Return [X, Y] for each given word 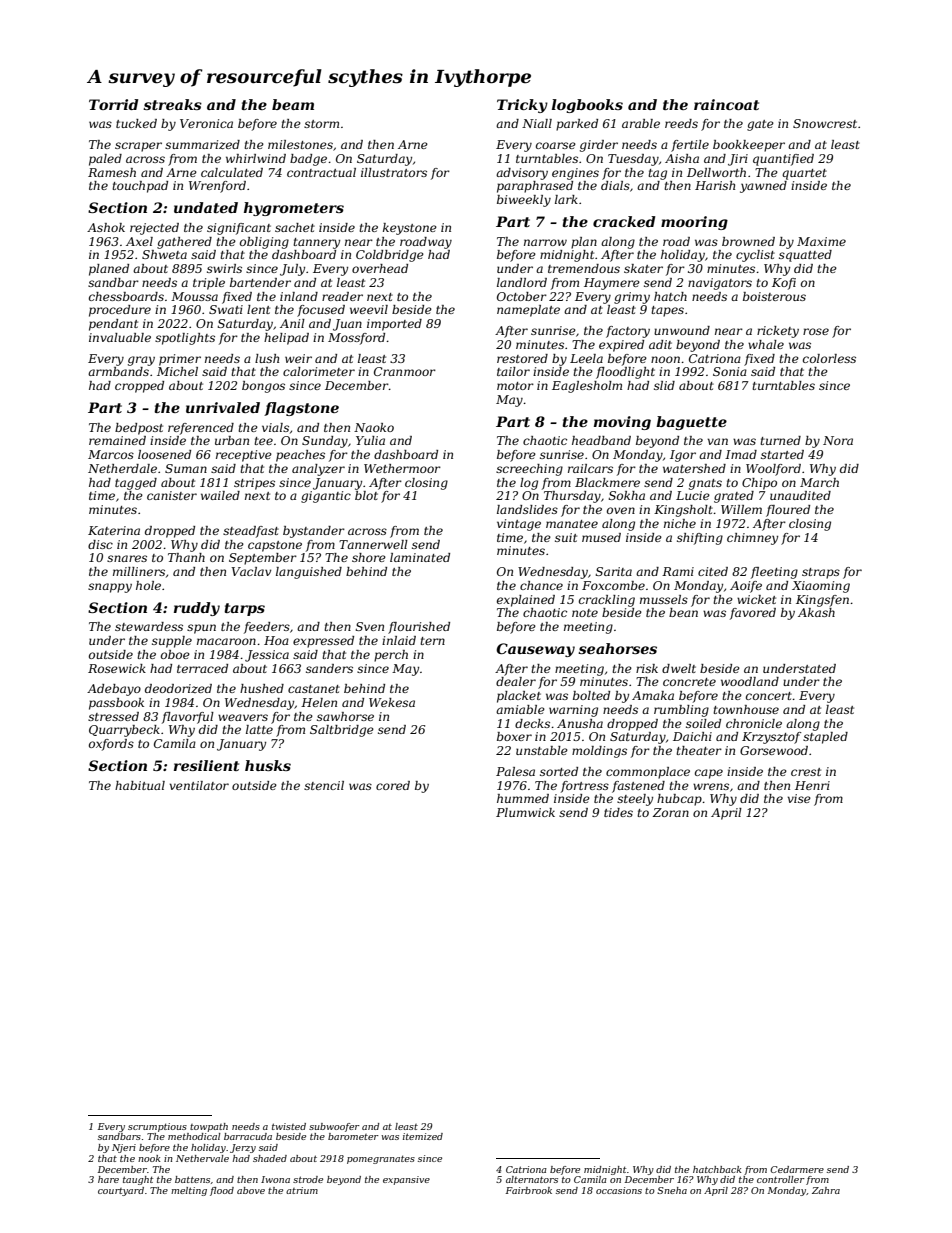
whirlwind [256, 158]
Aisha [682, 158]
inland [299, 296]
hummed [523, 798]
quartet [804, 174]
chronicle [754, 723]
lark [566, 199]
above [251, 1190]
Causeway [535, 650]
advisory [522, 174]
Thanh [186, 557]
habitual [140, 785]
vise [799, 798]
